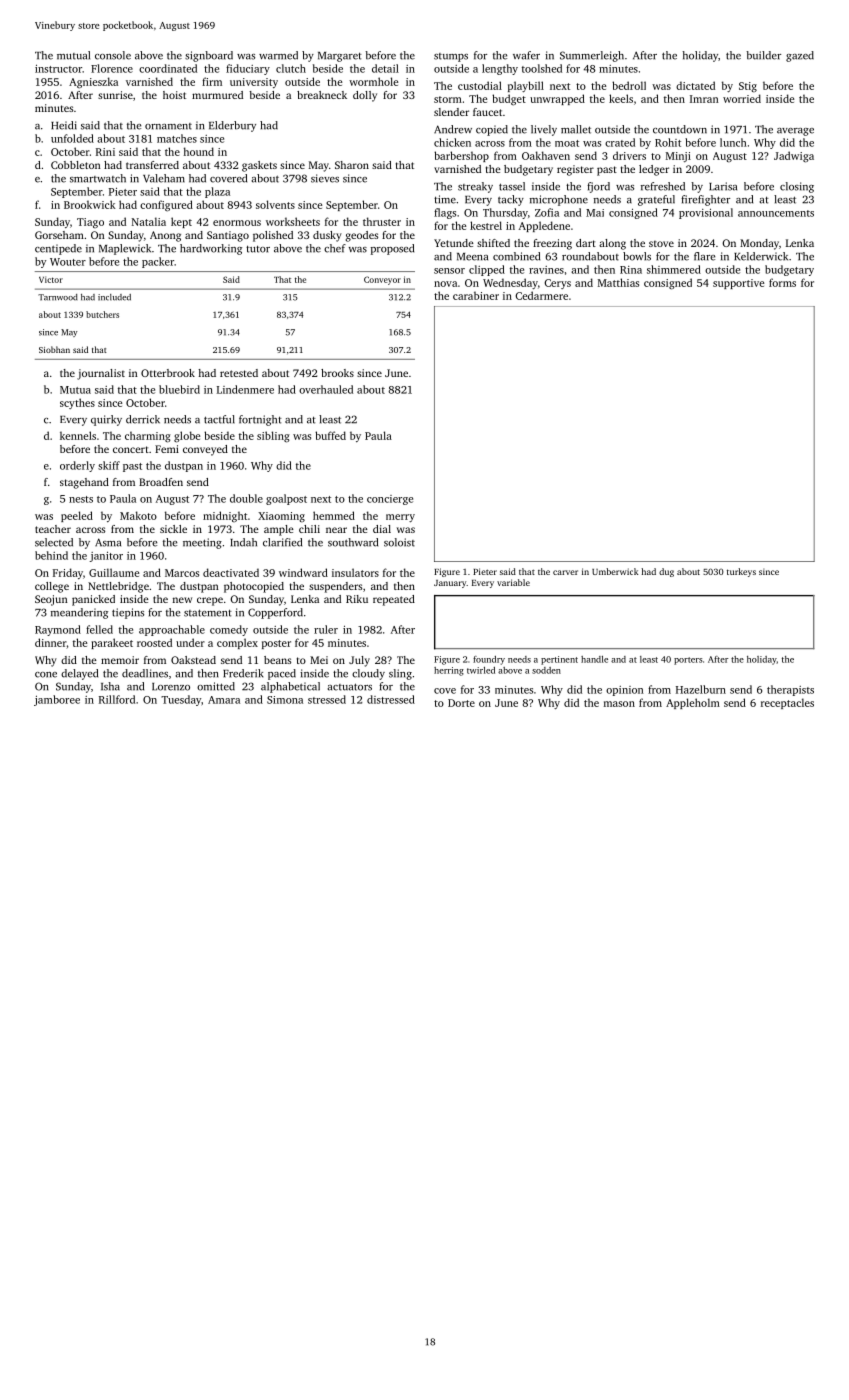  I want to click on hoist, so click(174, 95).
